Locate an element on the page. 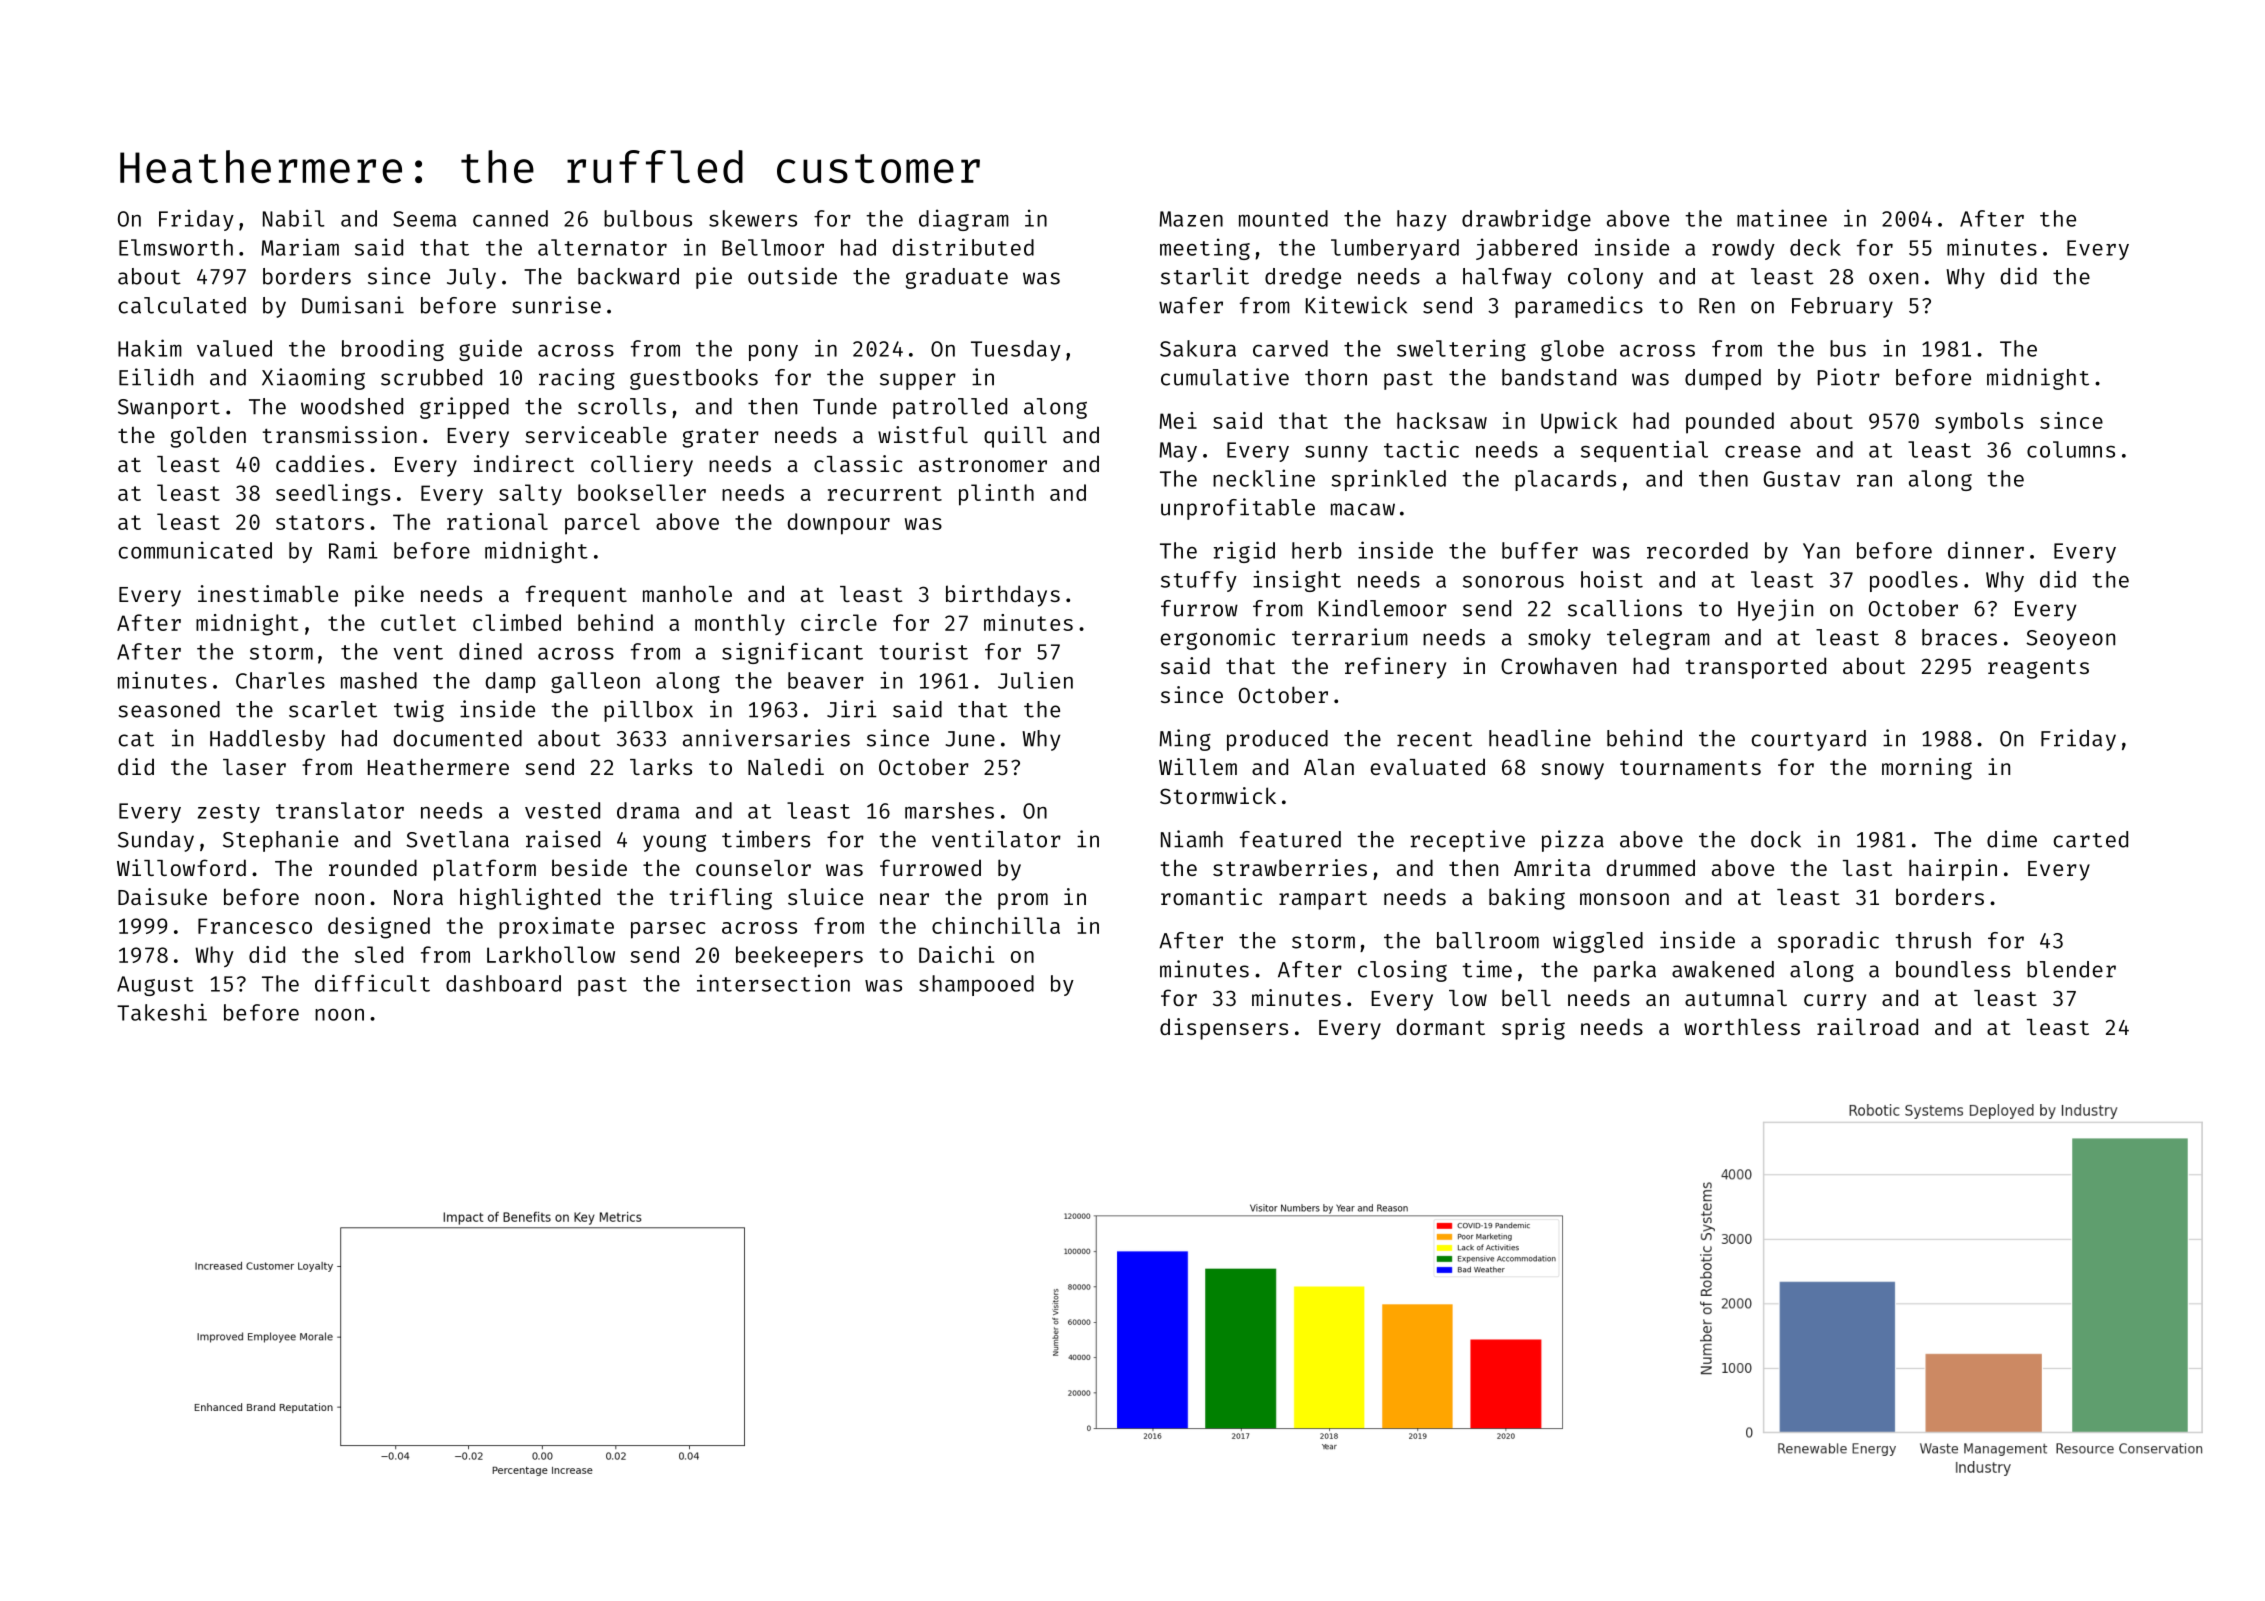 The width and height of the page is (2265, 1601). Gustav is located at coordinates (1802, 479).
